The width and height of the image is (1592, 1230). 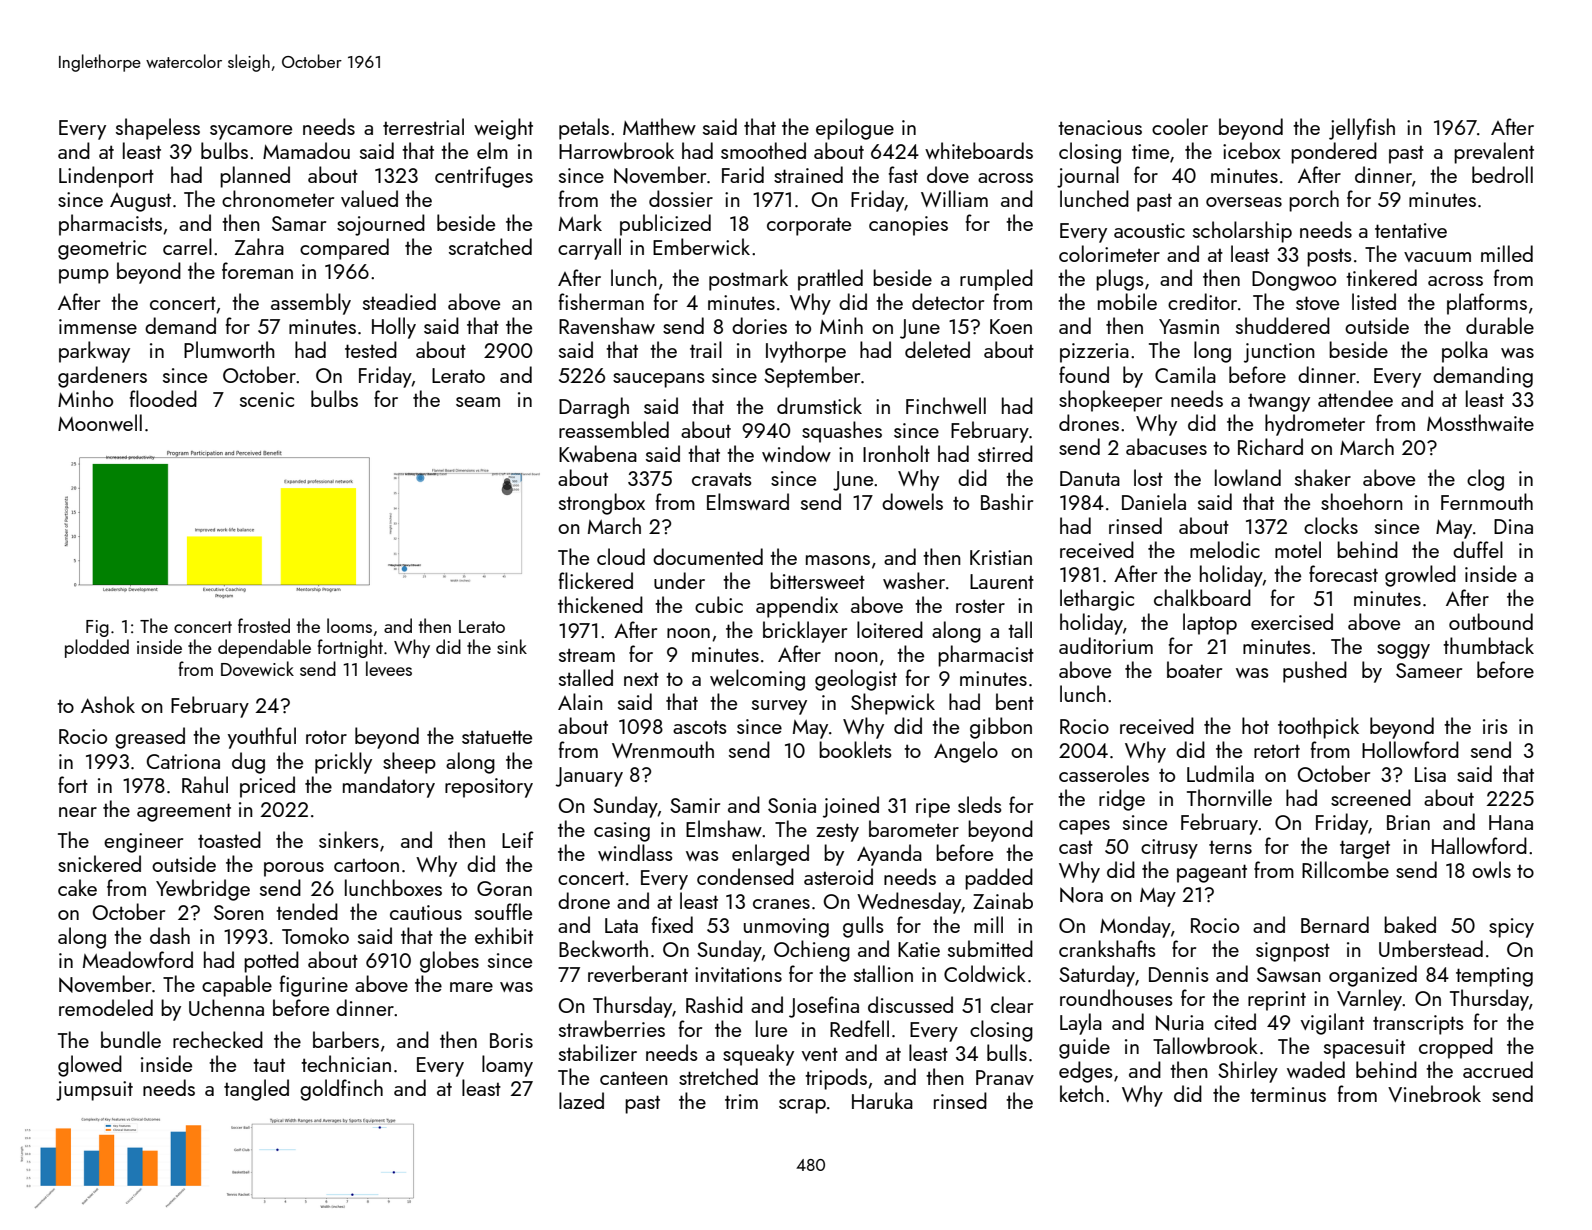 What do you see at coordinates (893, 704) in the image?
I see `Shepwick` at bounding box center [893, 704].
